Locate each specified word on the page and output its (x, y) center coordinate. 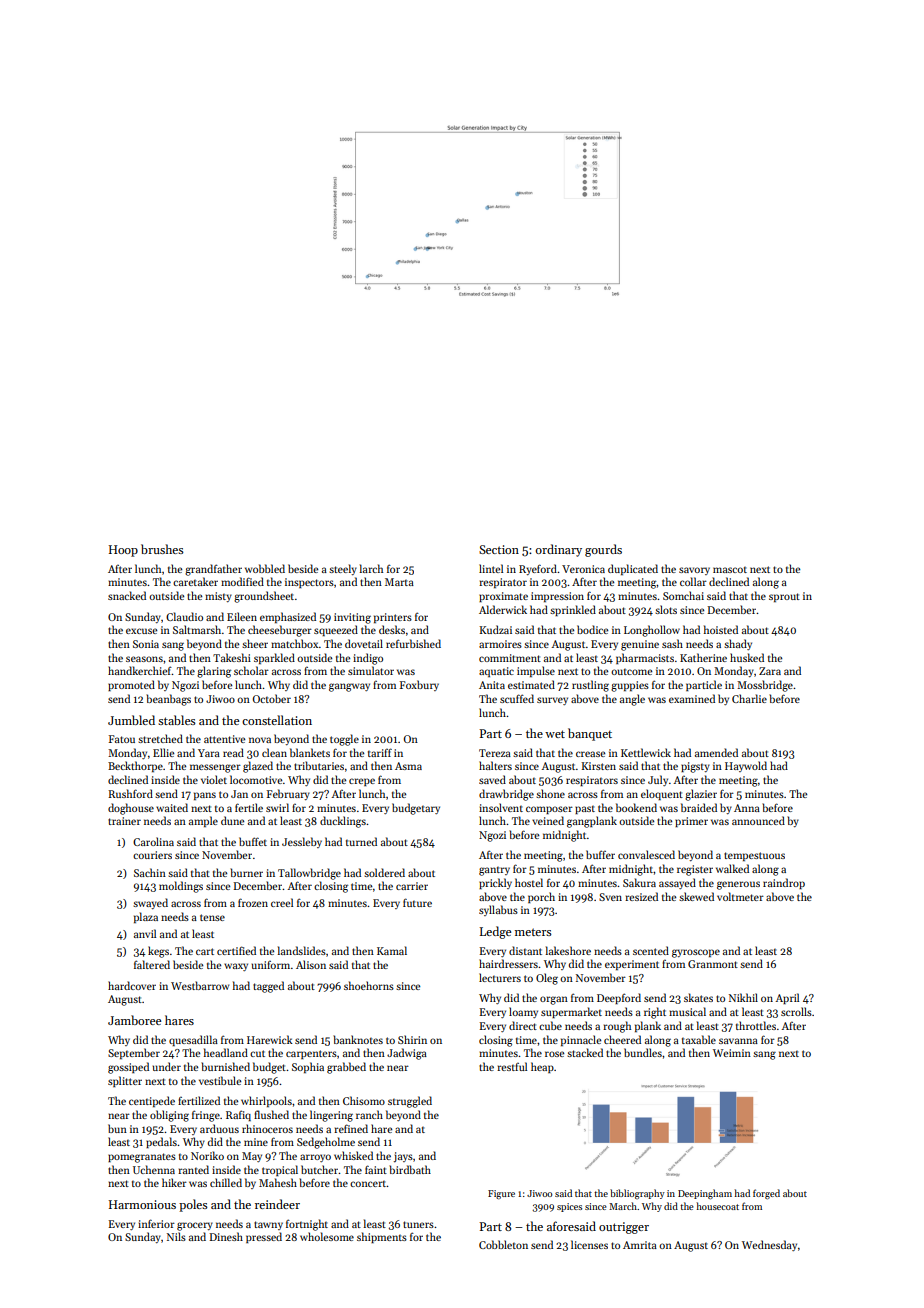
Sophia (308, 1067)
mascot (730, 570)
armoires (500, 644)
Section (499, 549)
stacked (585, 1052)
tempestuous (754, 856)
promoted (131, 685)
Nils (176, 1236)
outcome (631, 672)
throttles (756, 1025)
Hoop (123, 551)
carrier (412, 886)
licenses (589, 1244)
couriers (152, 855)
